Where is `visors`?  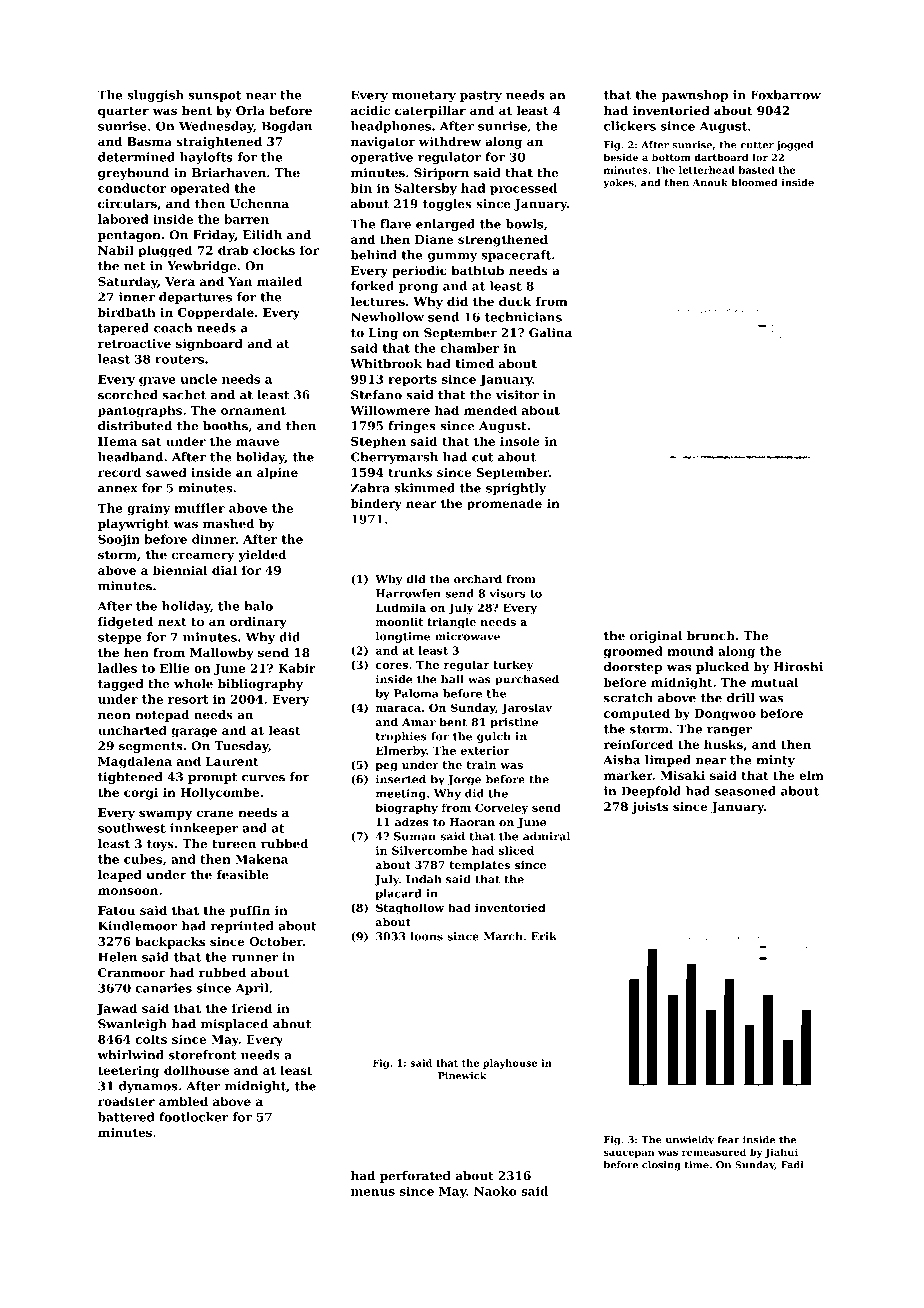 visors is located at coordinates (508, 593).
